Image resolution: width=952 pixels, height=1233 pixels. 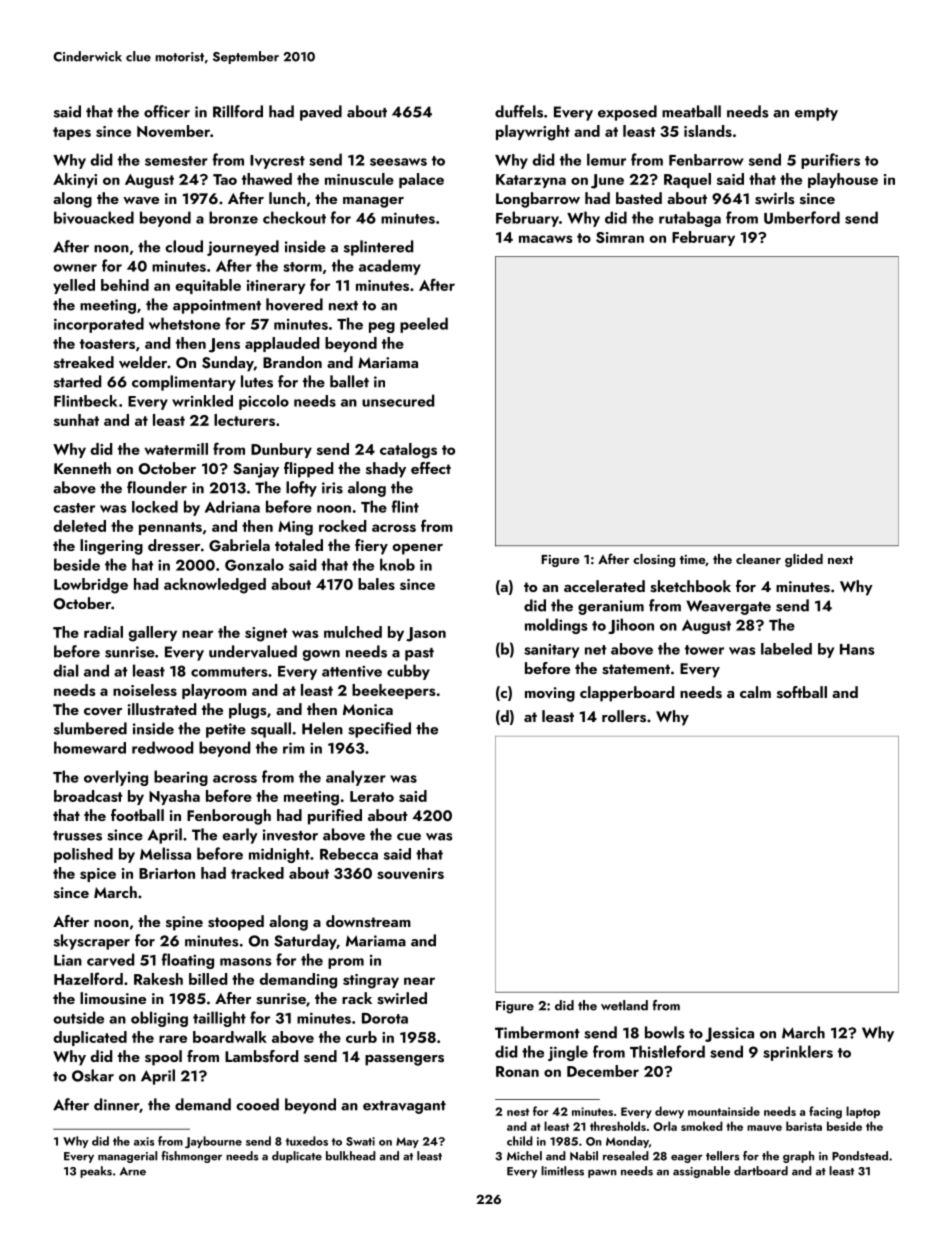 I want to click on axis, so click(x=144, y=1141).
